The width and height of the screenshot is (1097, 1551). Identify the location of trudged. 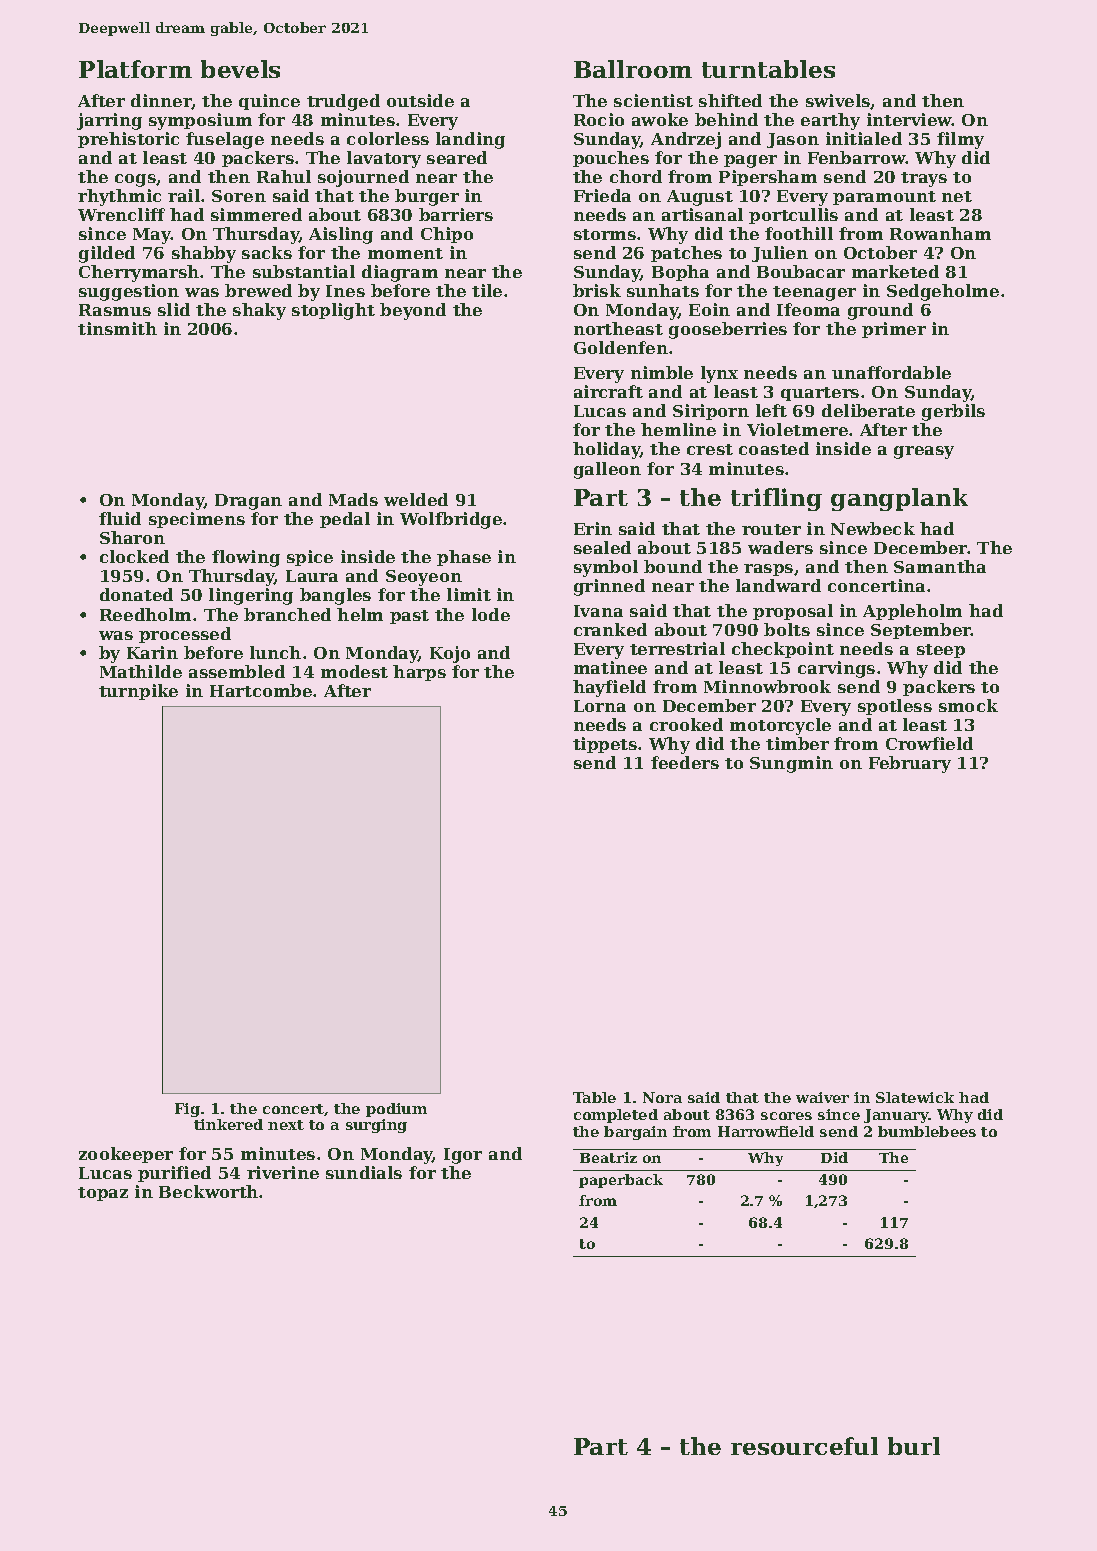
(343, 102).
